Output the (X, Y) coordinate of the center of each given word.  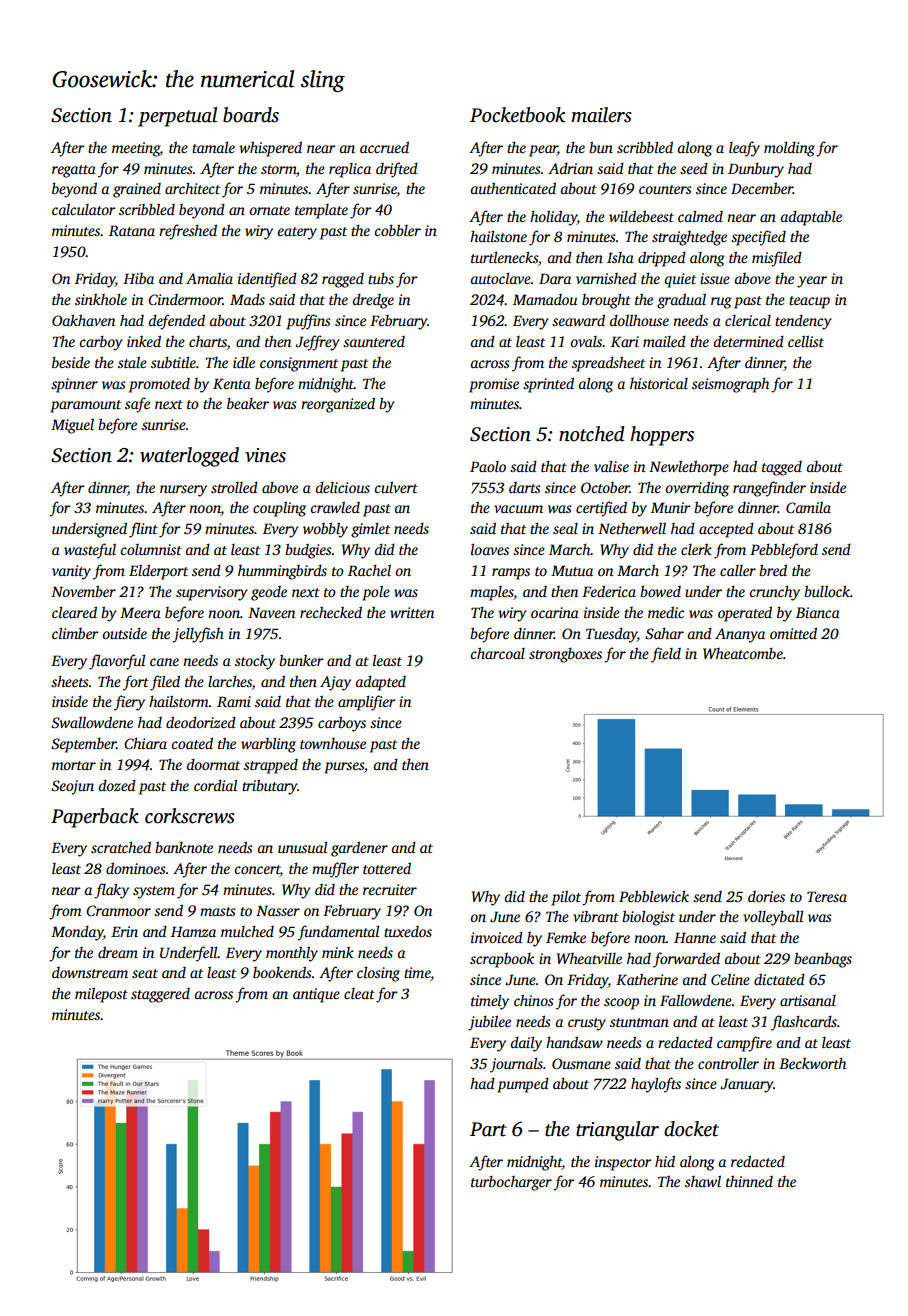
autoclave (500, 278)
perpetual (177, 117)
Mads (247, 299)
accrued (384, 147)
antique (316, 995)
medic (666, 612)
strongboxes (565, 655)
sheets (70, 681)
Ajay (335, 683)
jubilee (489, 1023)
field (666, 655)
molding (789, 149)
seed (694, 168)
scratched (121, 847)
